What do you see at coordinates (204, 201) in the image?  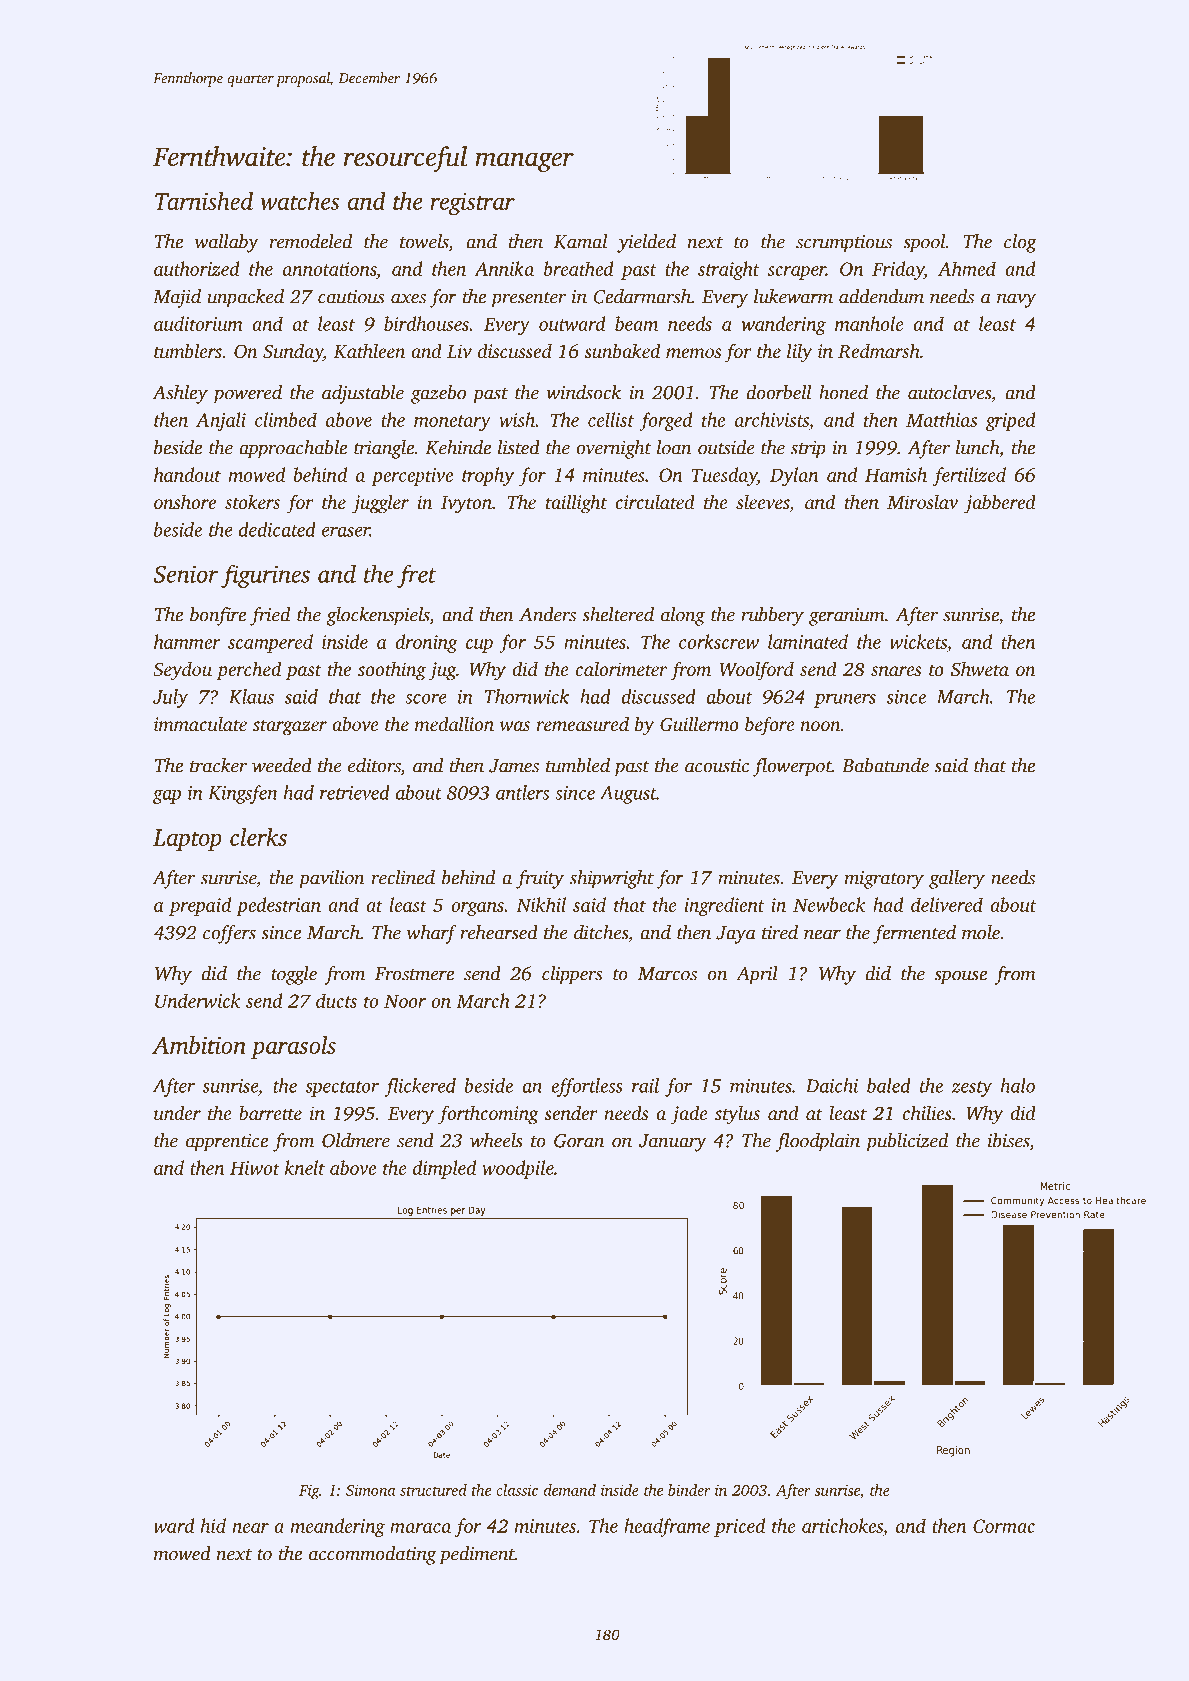 I see `Tarnished` at bounding box center [204, 201].
